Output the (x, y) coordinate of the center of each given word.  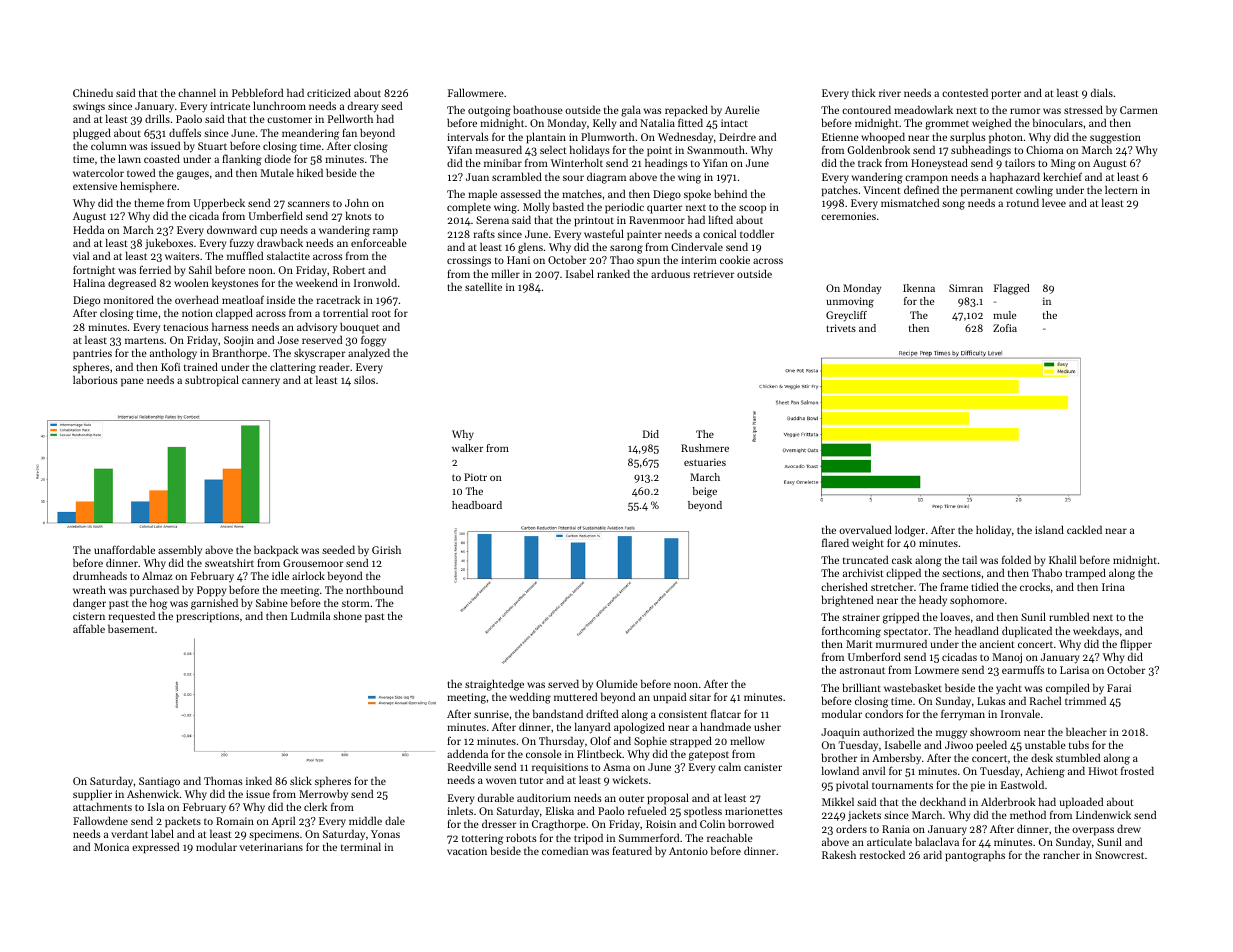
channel (197, 92)
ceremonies (848, 216)
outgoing (489, 111)
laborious (95, 379)
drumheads (100, 575)
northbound (374, 589)
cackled (1084, 529)
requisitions (560, 768)
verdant (129, 833)
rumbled (1069, 616)
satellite (483, 286)
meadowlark (923, 109)
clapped (234, 314)
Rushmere (705, 448)
